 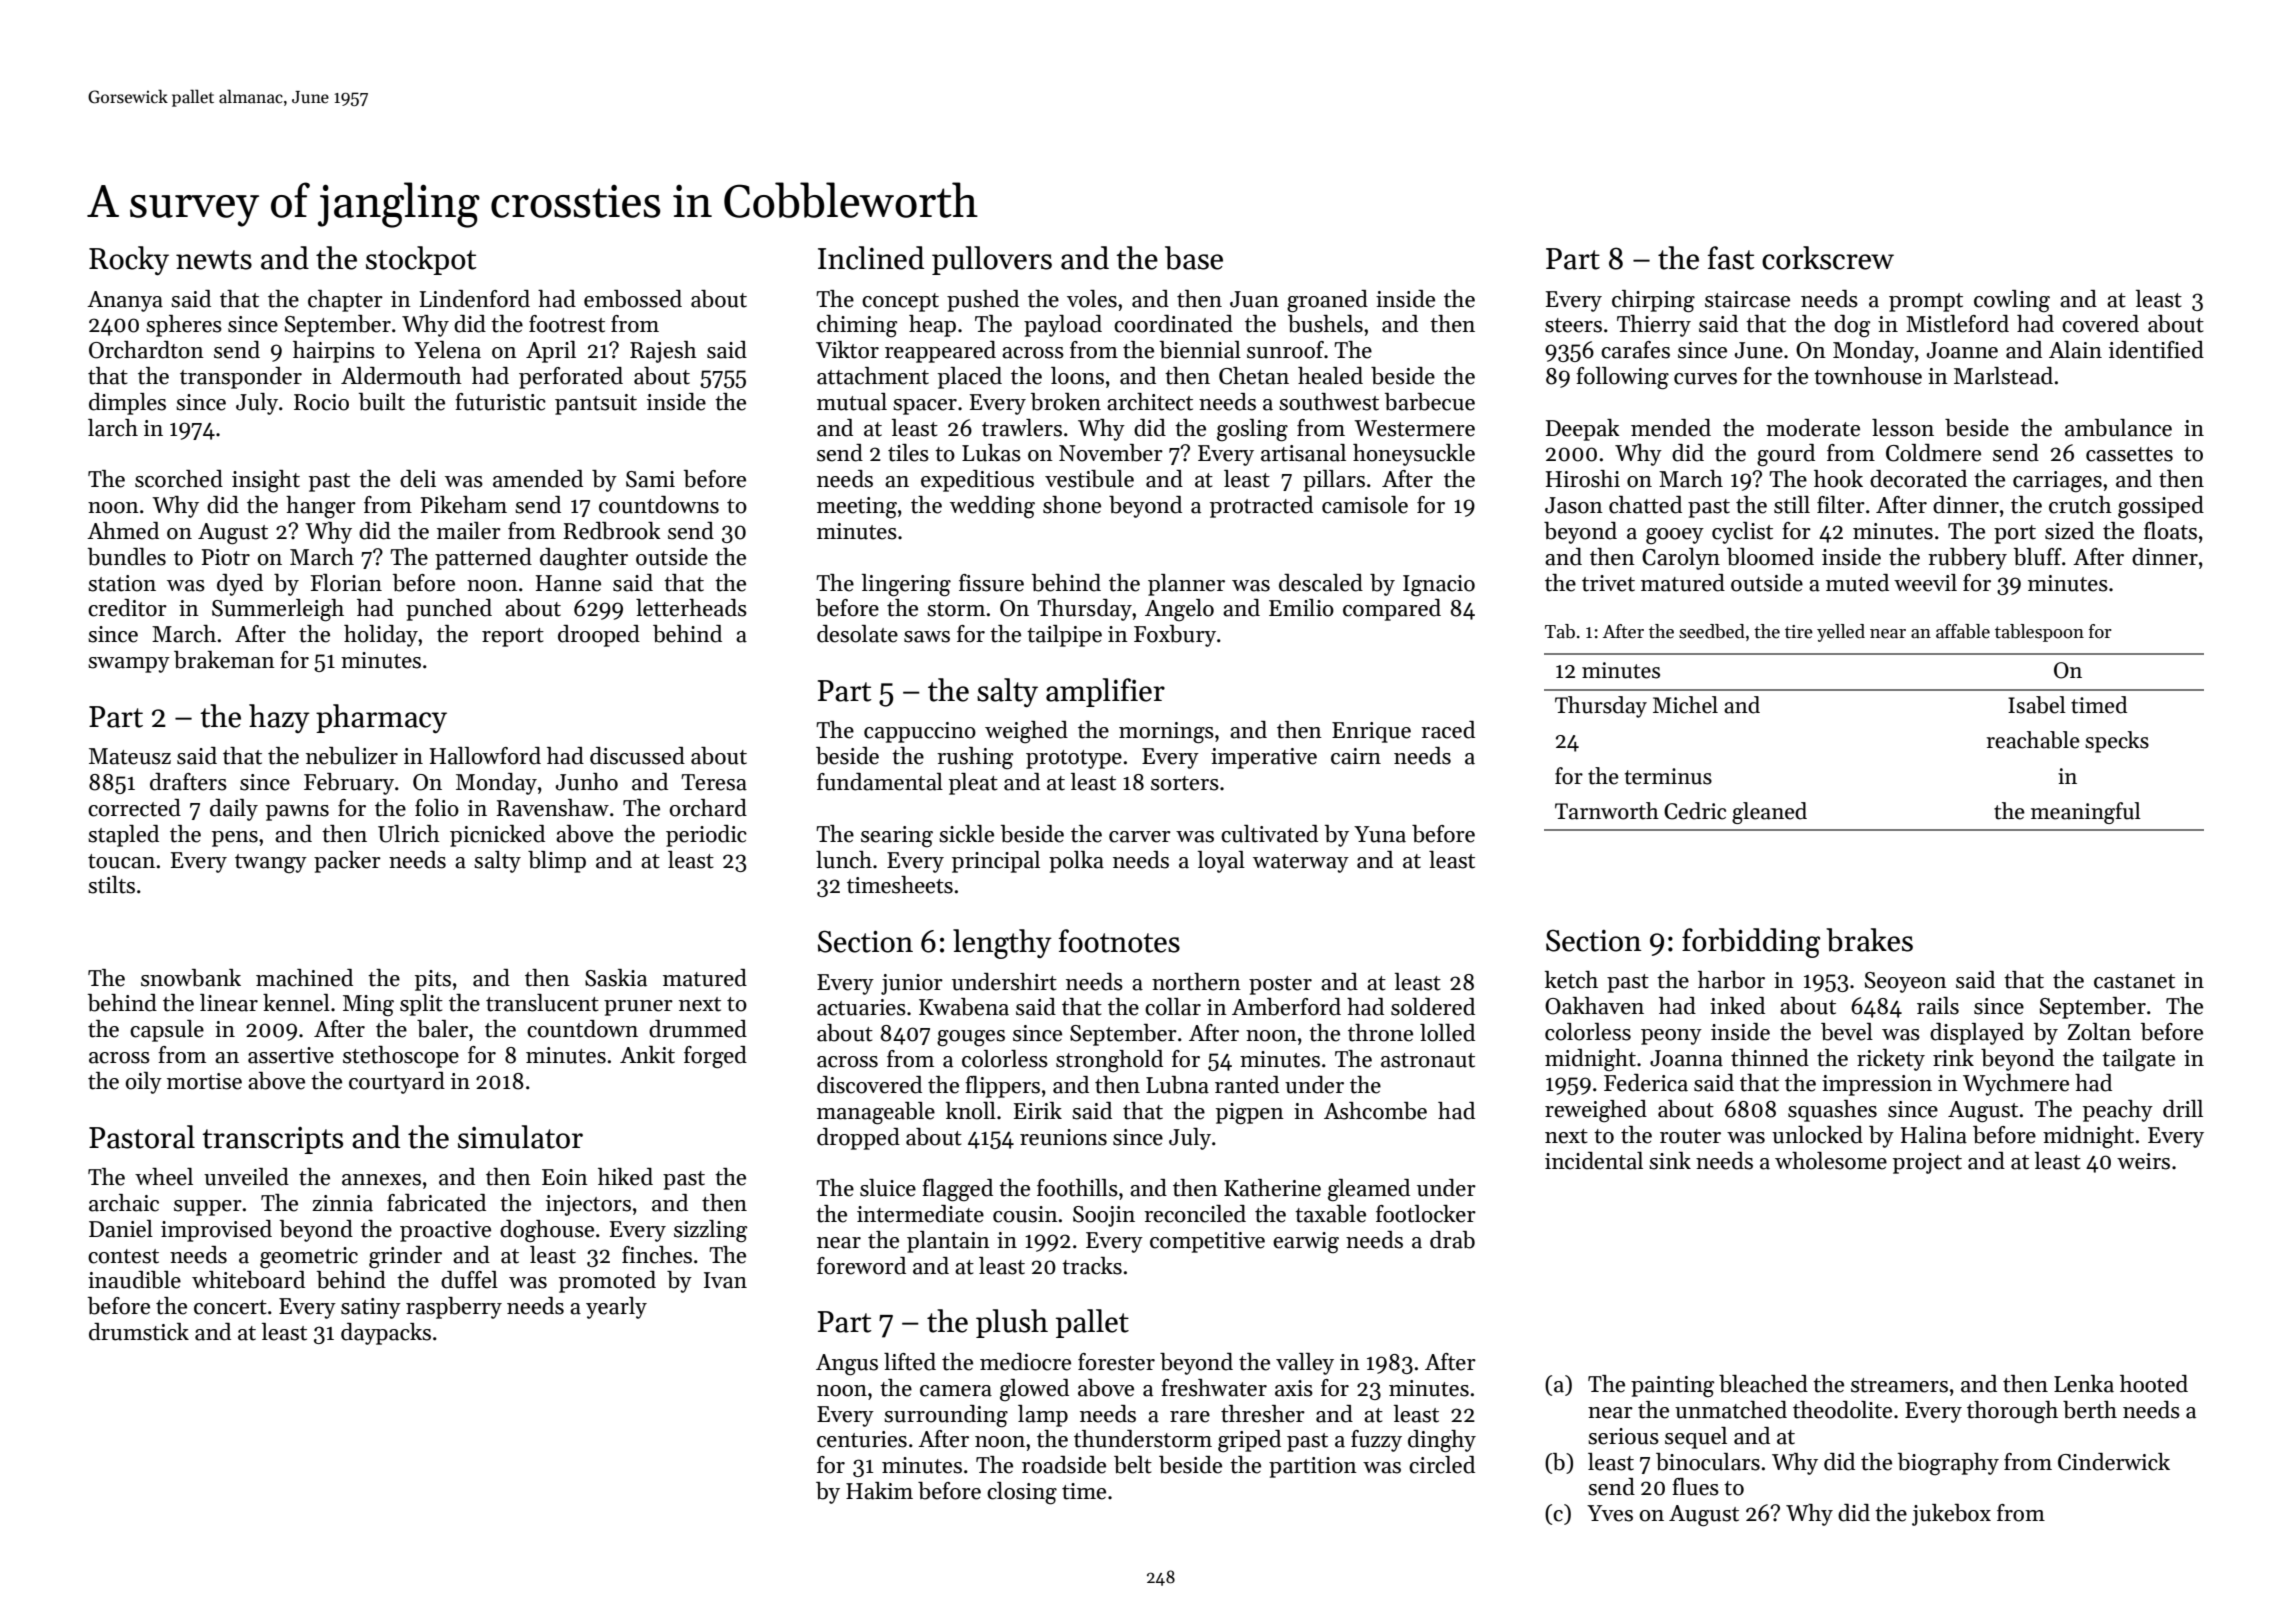 What do you see at coordinates (1194, 258) in the screenshot?
I see `base` at bounding box center [1194, 258].
